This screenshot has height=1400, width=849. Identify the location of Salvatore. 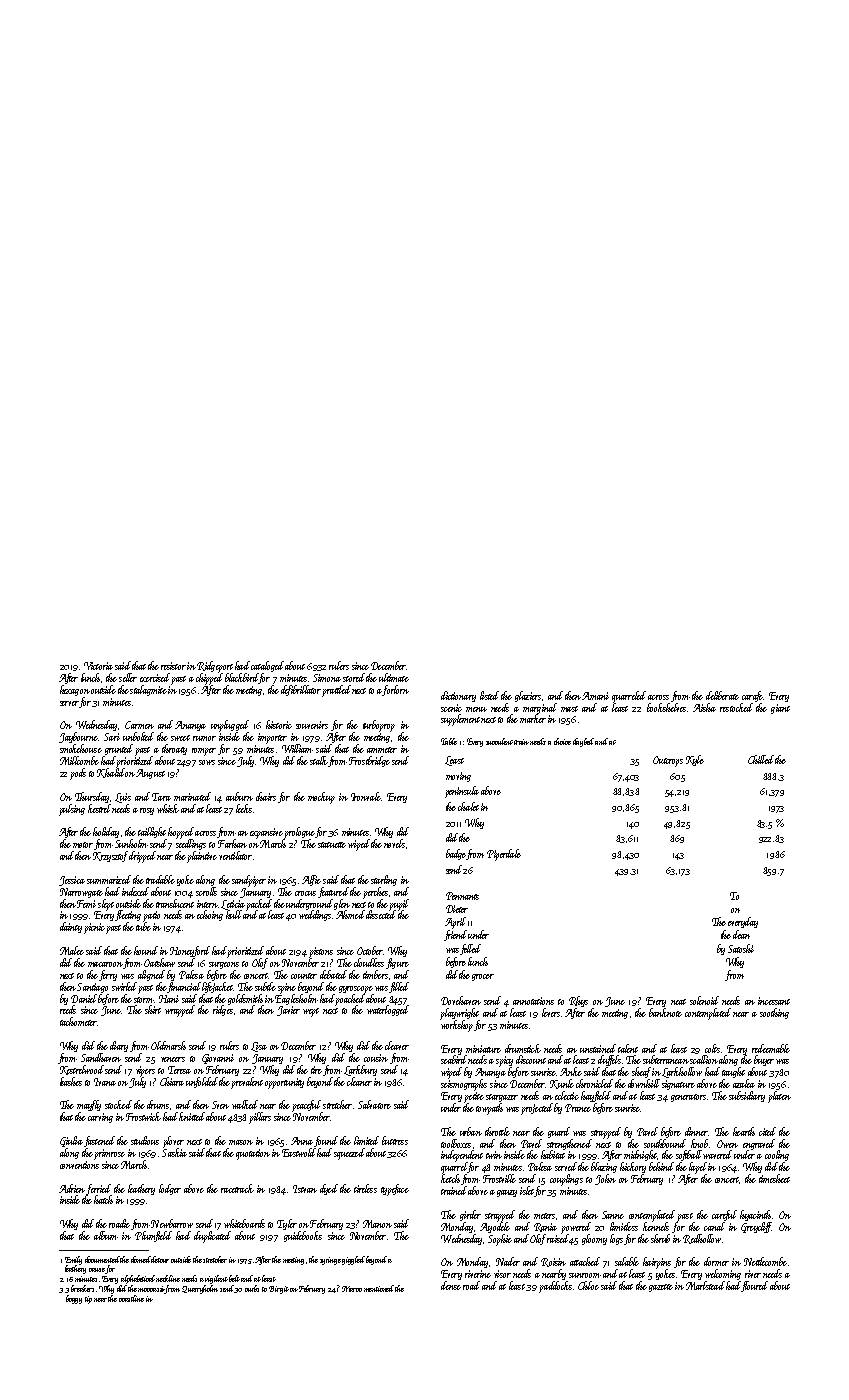
(374, 1104).
